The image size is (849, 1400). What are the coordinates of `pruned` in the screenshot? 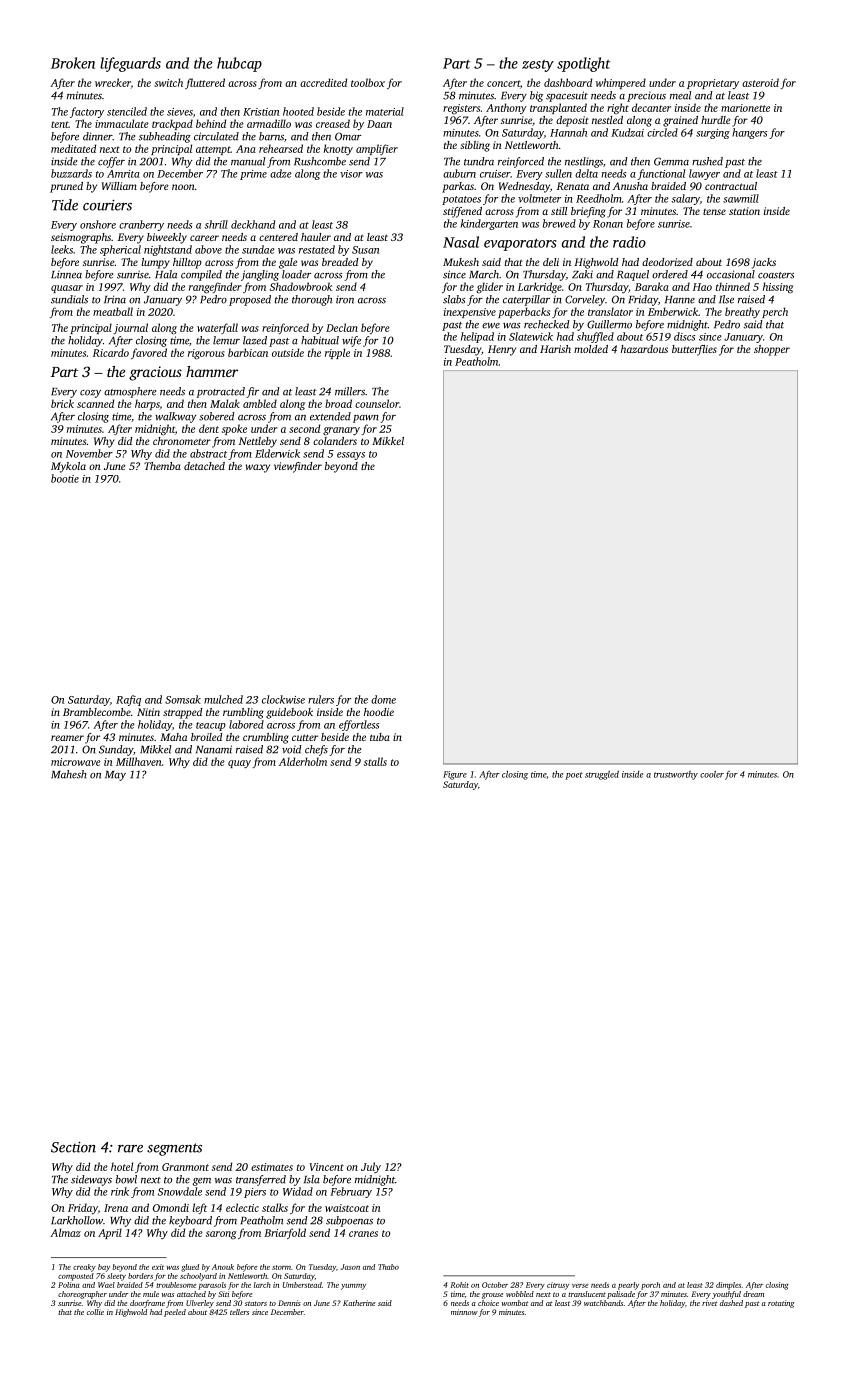 It's located at (66, 187).
